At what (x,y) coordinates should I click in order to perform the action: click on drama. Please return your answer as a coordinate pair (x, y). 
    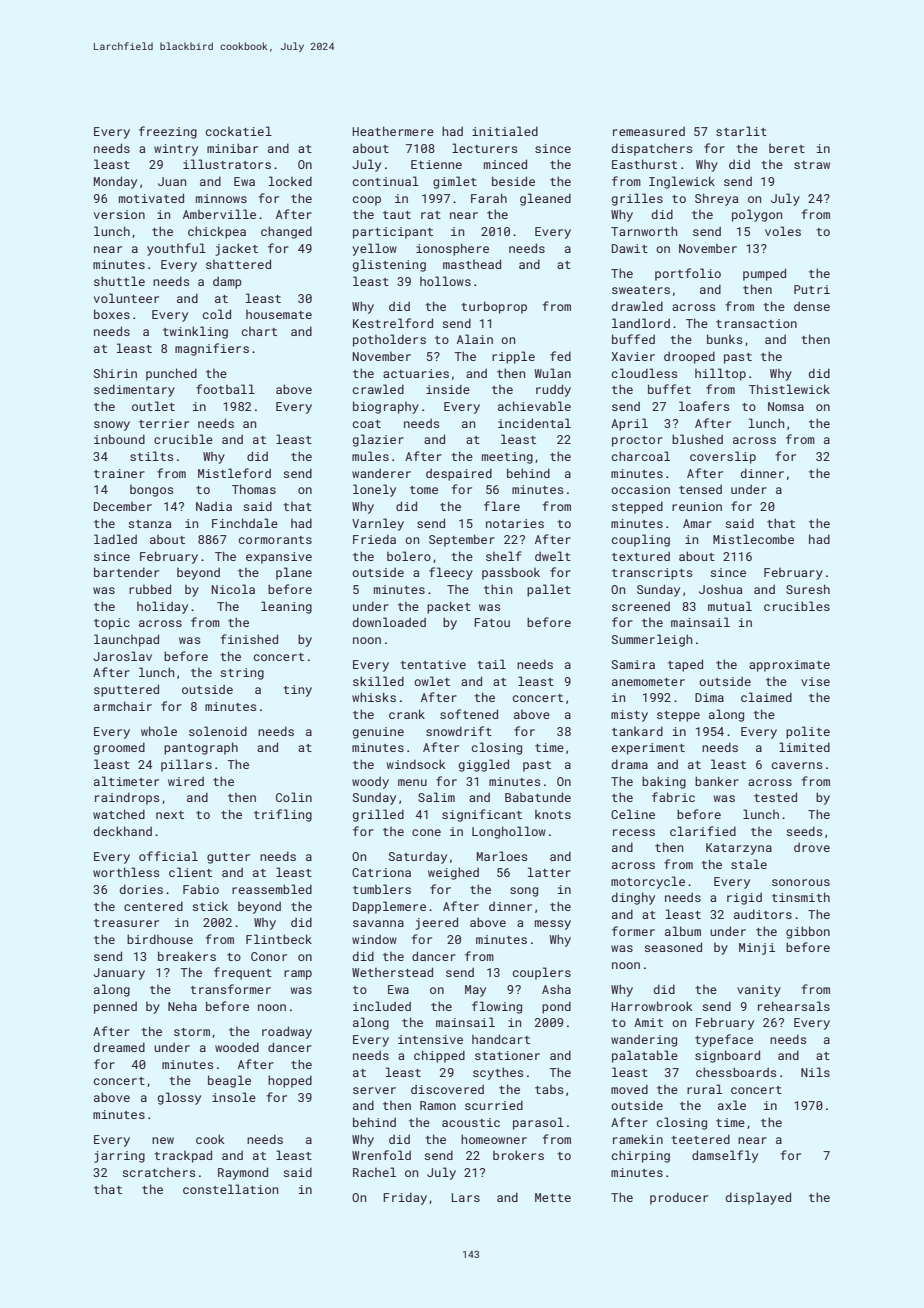
    Looking at the image, I should click on (630, 764).
